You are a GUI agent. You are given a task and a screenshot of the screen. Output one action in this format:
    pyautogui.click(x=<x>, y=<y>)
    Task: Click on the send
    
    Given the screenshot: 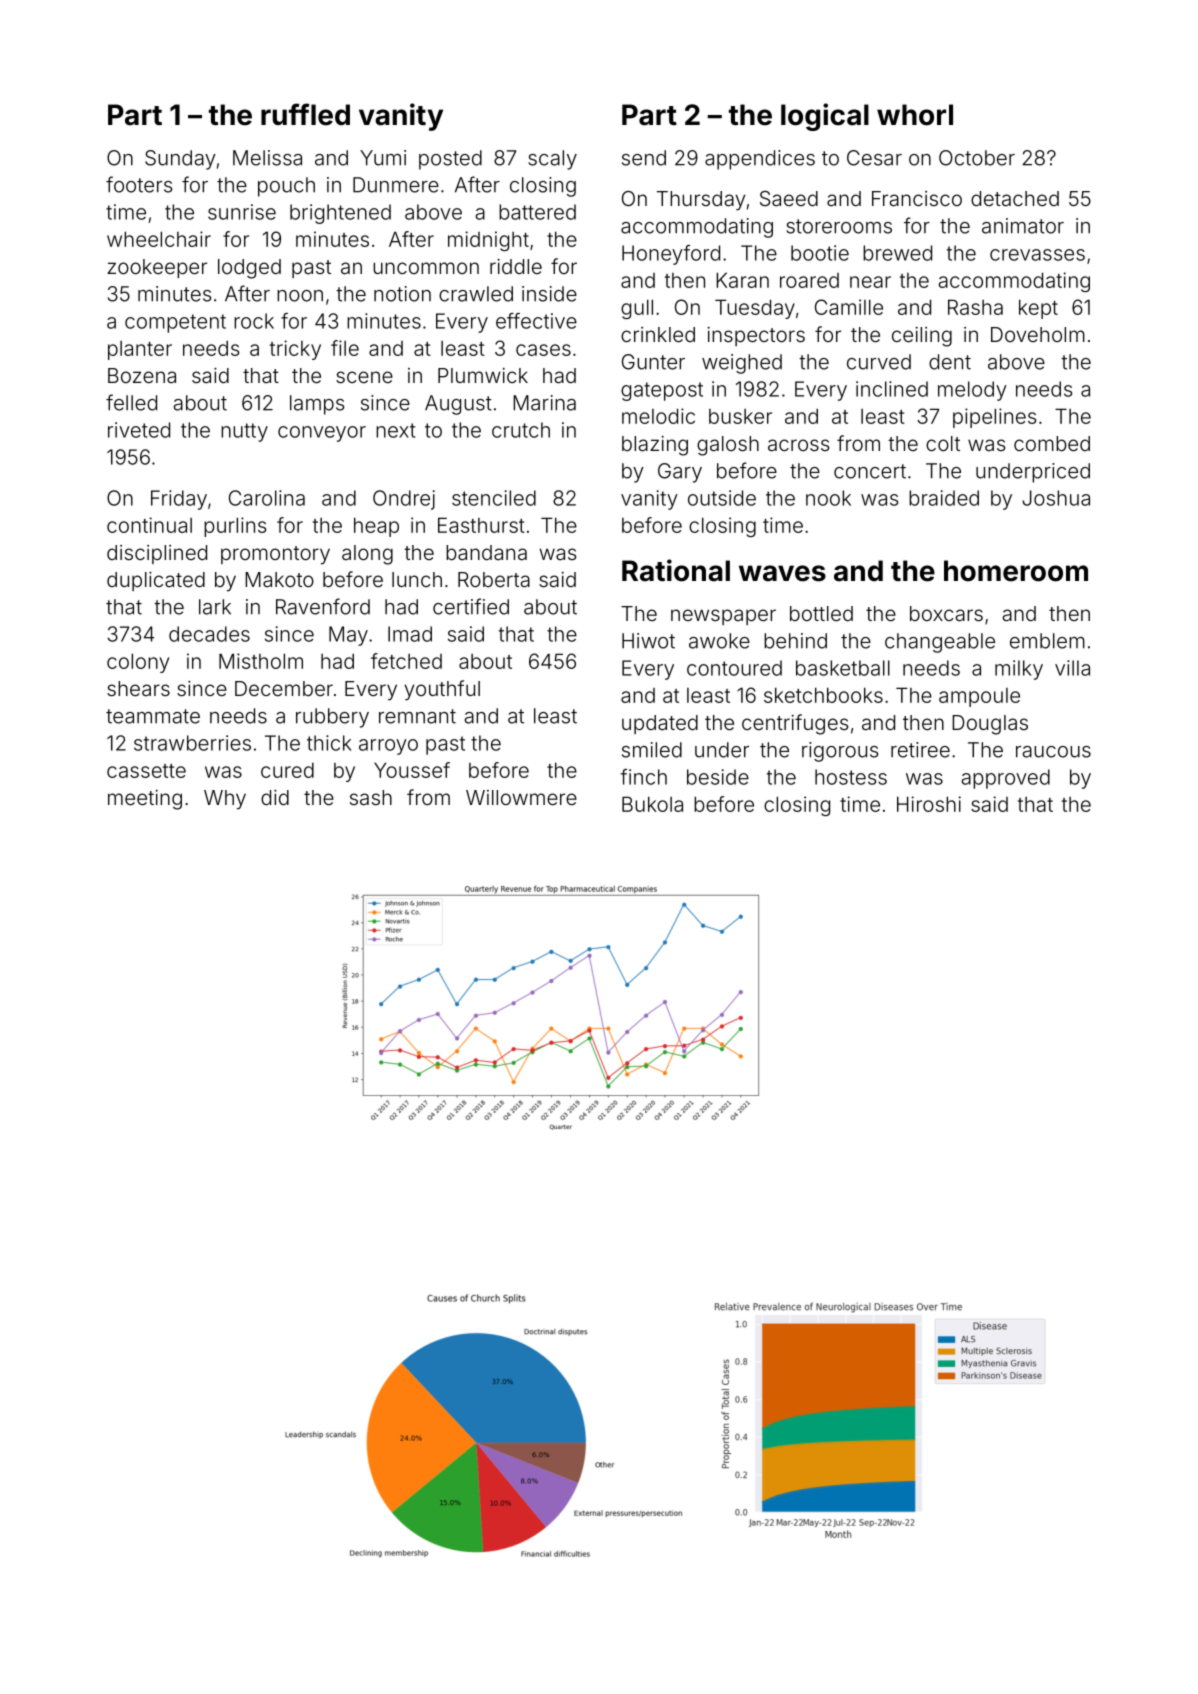 What is the action you would take?
    pyautogui.click(x=644, y=158)
